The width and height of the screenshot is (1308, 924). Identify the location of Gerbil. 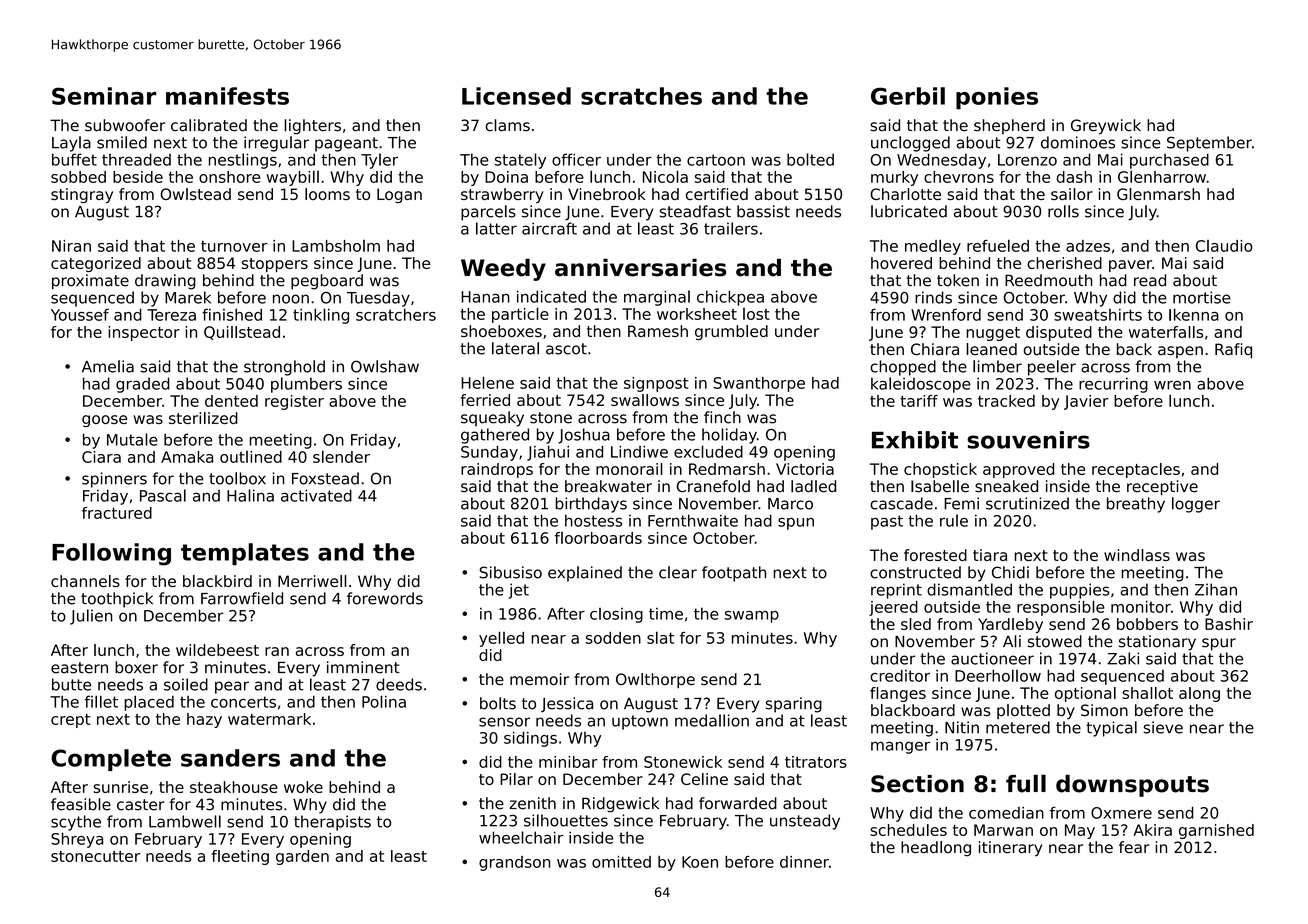
(908, 96).
